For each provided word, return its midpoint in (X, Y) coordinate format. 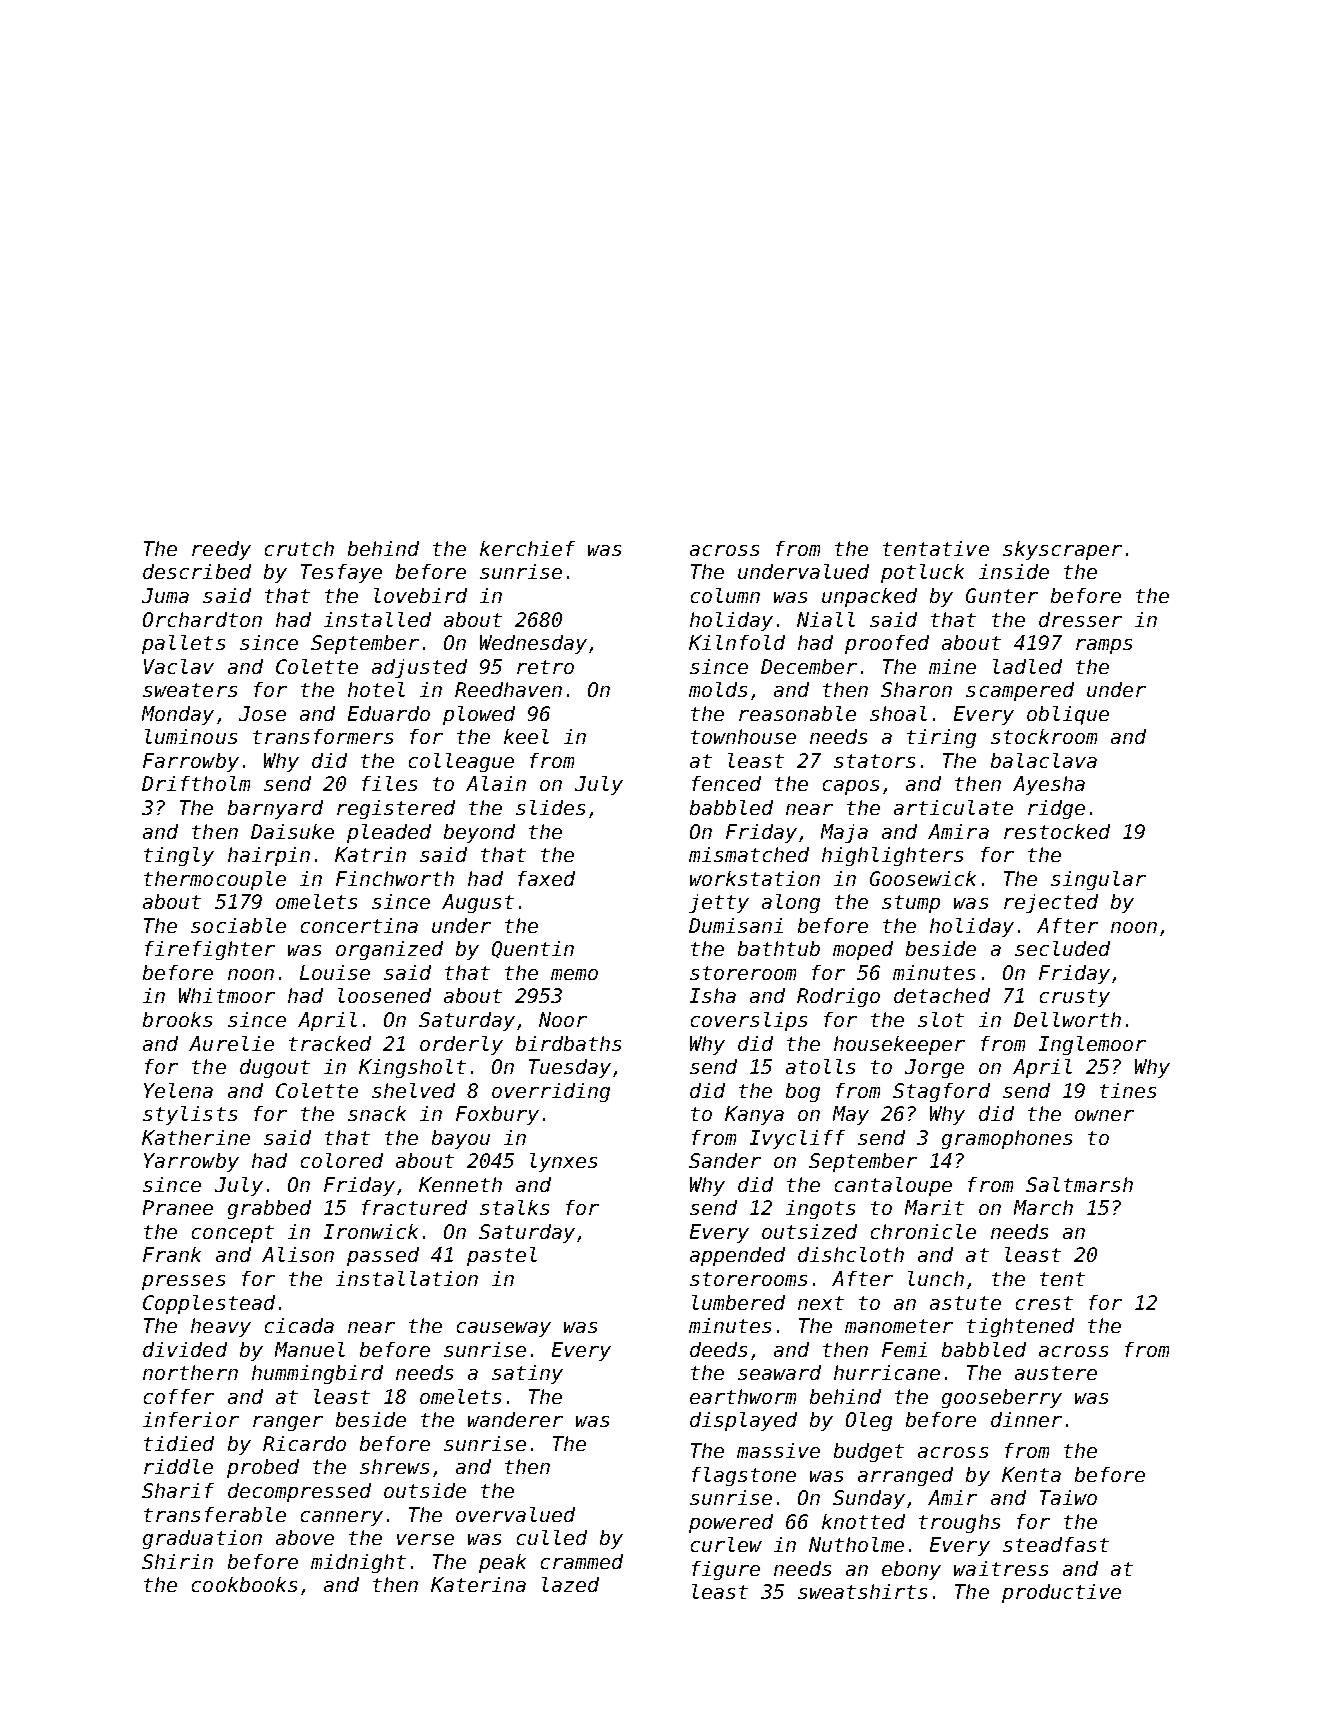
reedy (221, 550)
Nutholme (856, 1544)
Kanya (754, 1115)
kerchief (527, 548)
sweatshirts (862, 1591)
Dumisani (736, 925)
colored (342, 1160)
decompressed (299, 1492)
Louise (335, 972)
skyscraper (1062, 550)
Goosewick (923, 878)
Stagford (941, 1092)
